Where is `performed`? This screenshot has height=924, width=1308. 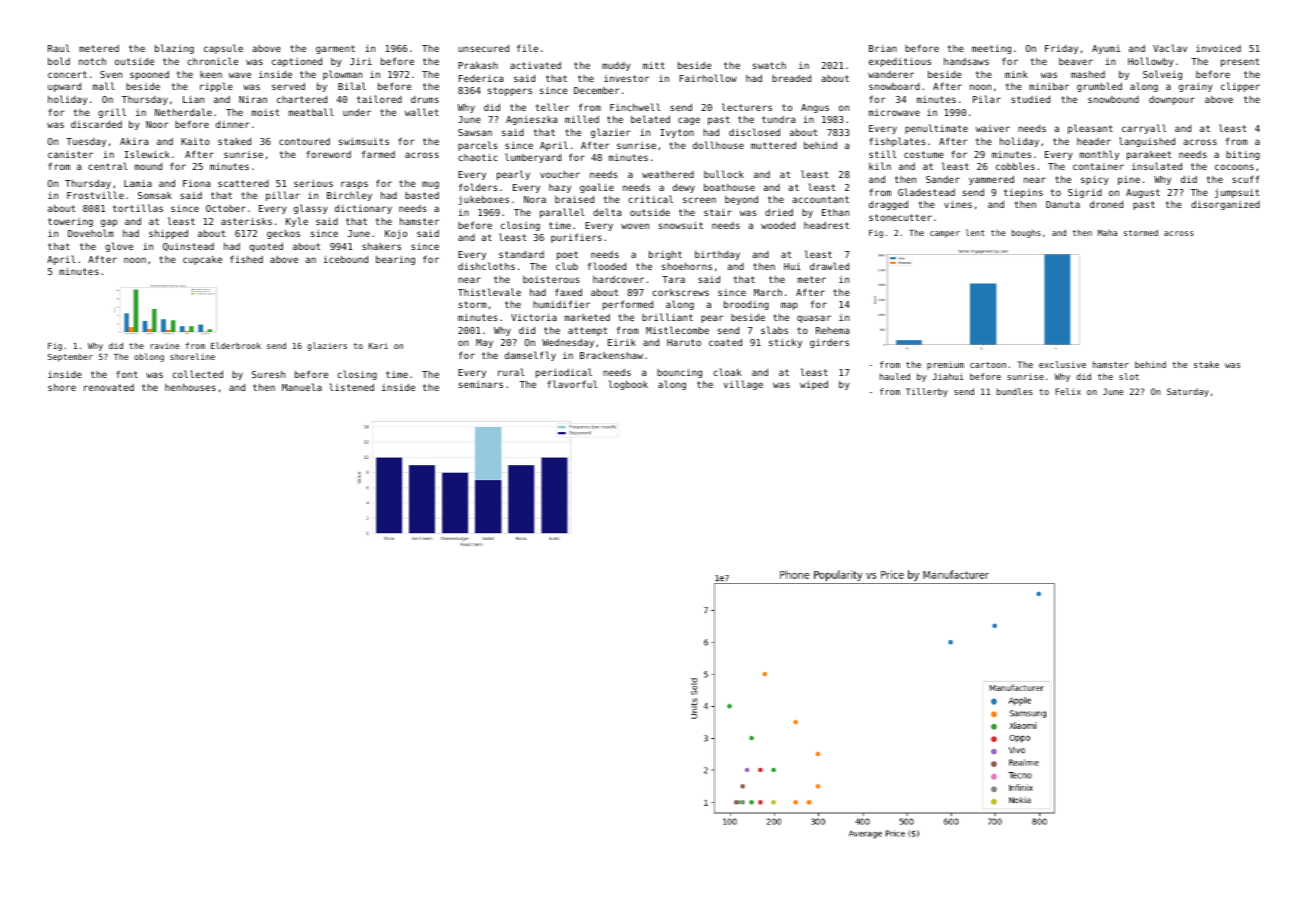 performed is located at coordinates (628, 305).
